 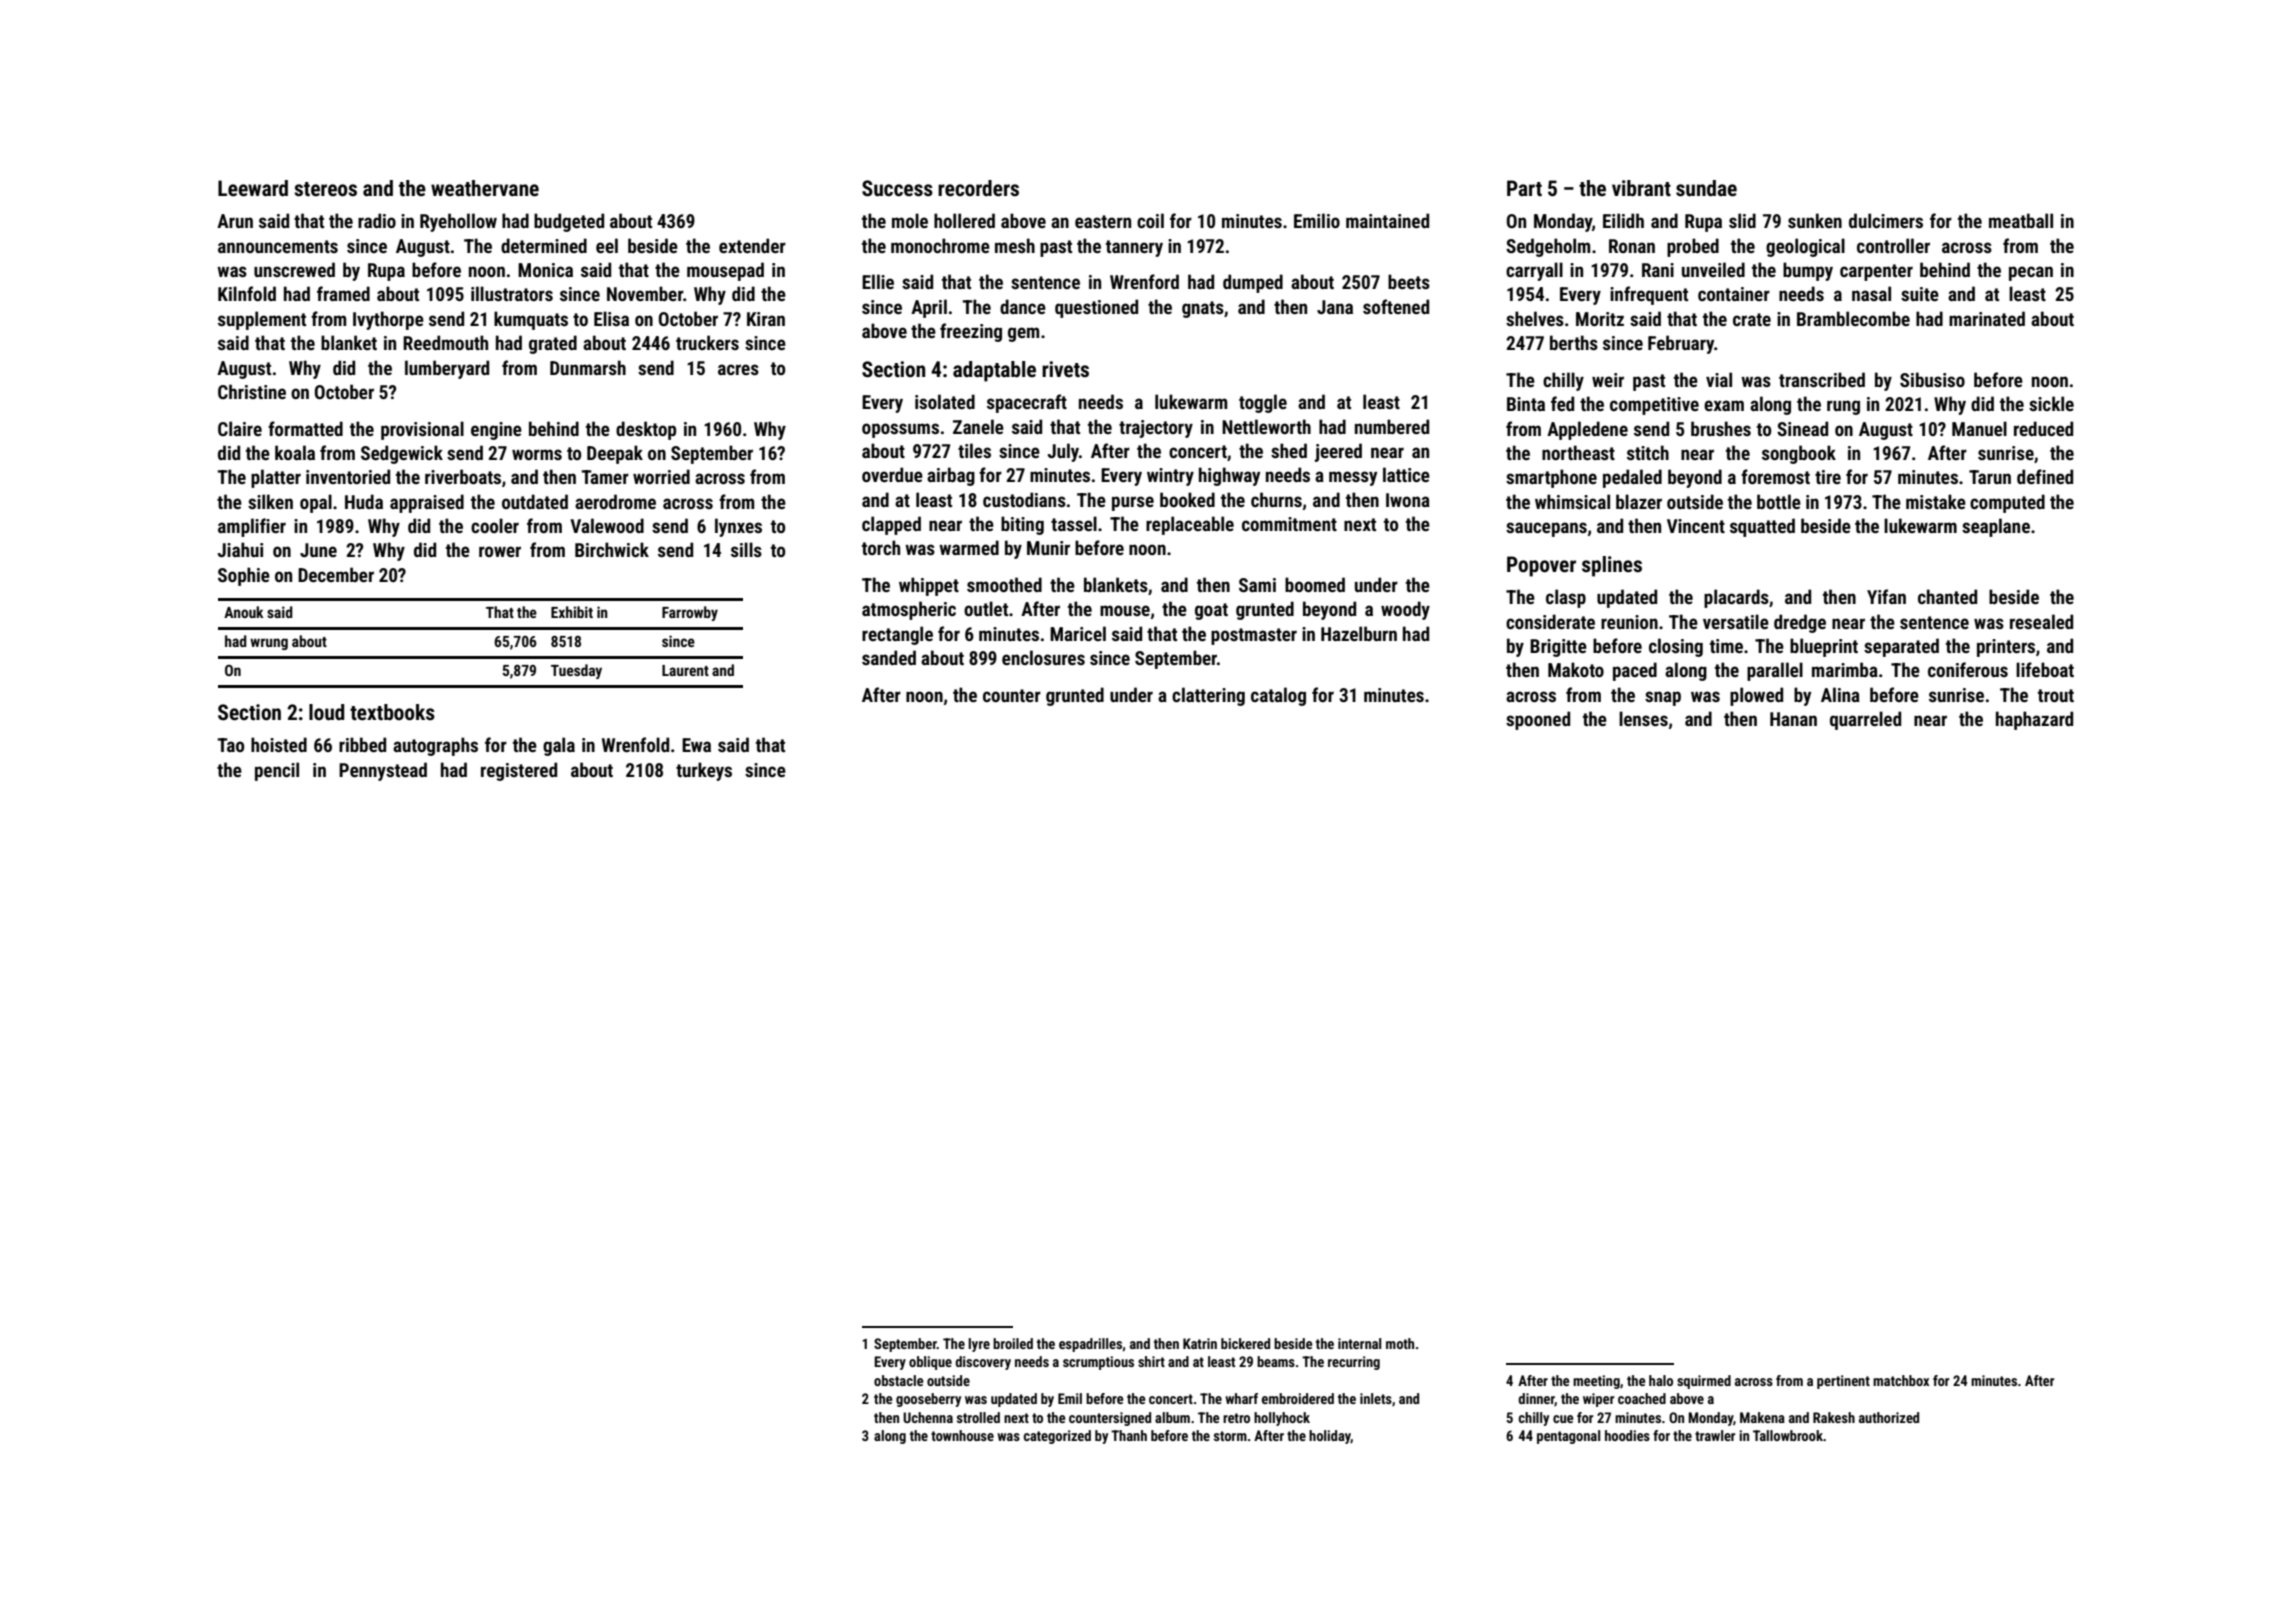 What do you see at coordinates (1134, 248) in the document?
I see `tannery` at bounding box center [1134, 248].
